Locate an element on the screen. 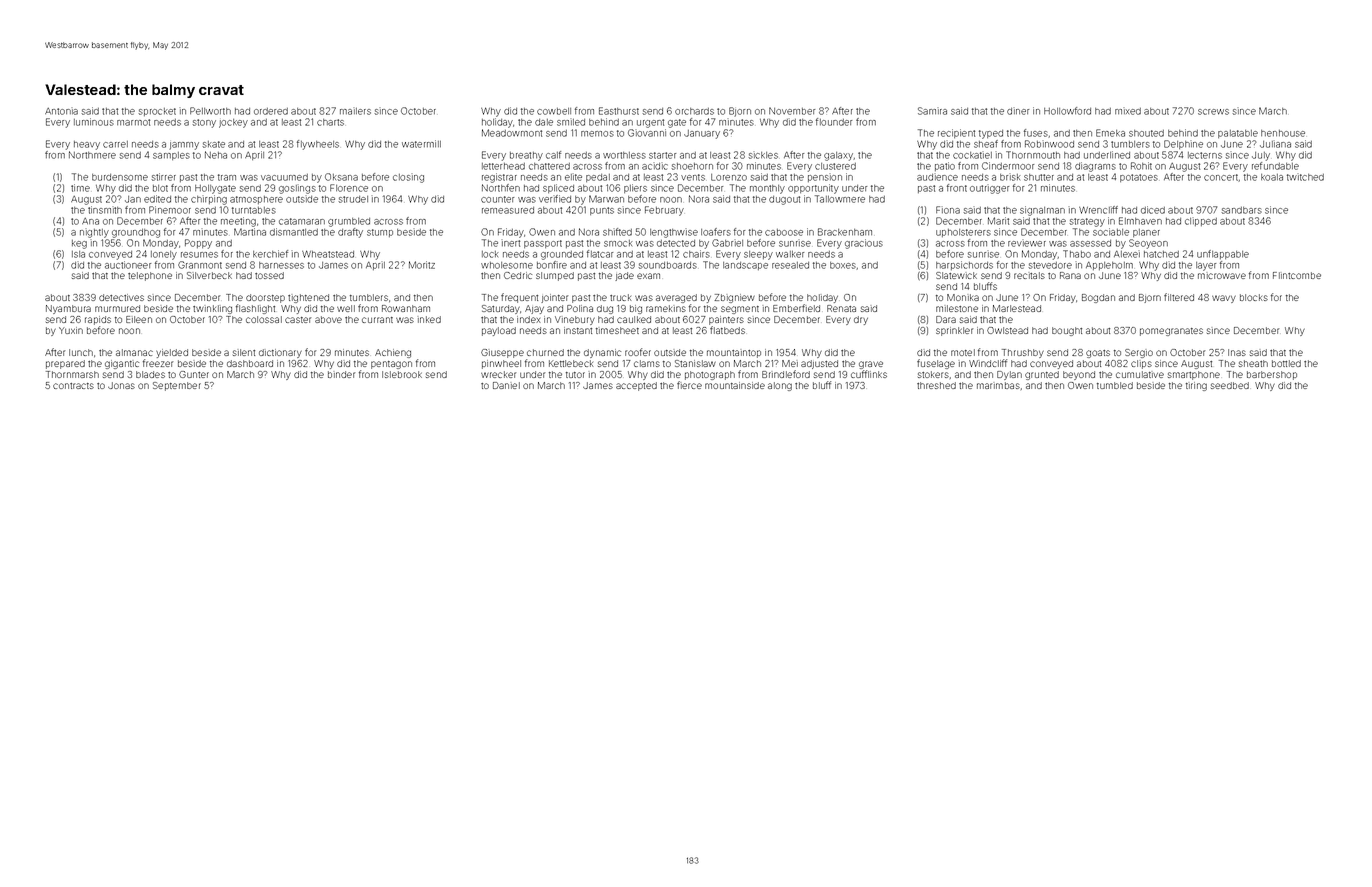  diner is located at coordinates (1018, 111).
